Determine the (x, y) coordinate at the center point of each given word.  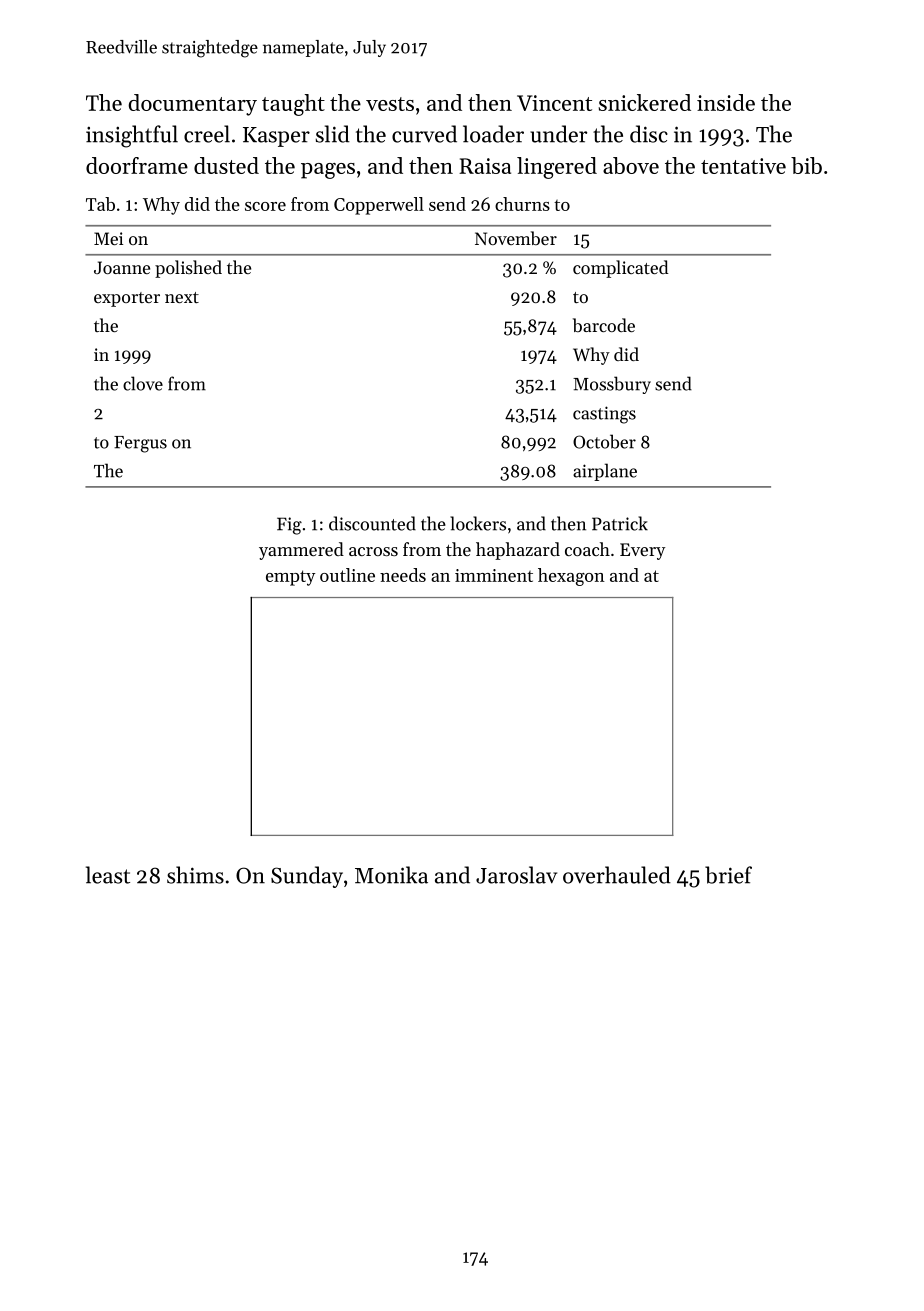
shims (195, 875)
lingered (557, 168)
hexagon (571, 577)
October (604, 441)
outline (347, 575)
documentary (193, 105)
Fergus (140, 444)
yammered (301, 551)
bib (806, 165)
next (182, 297)
